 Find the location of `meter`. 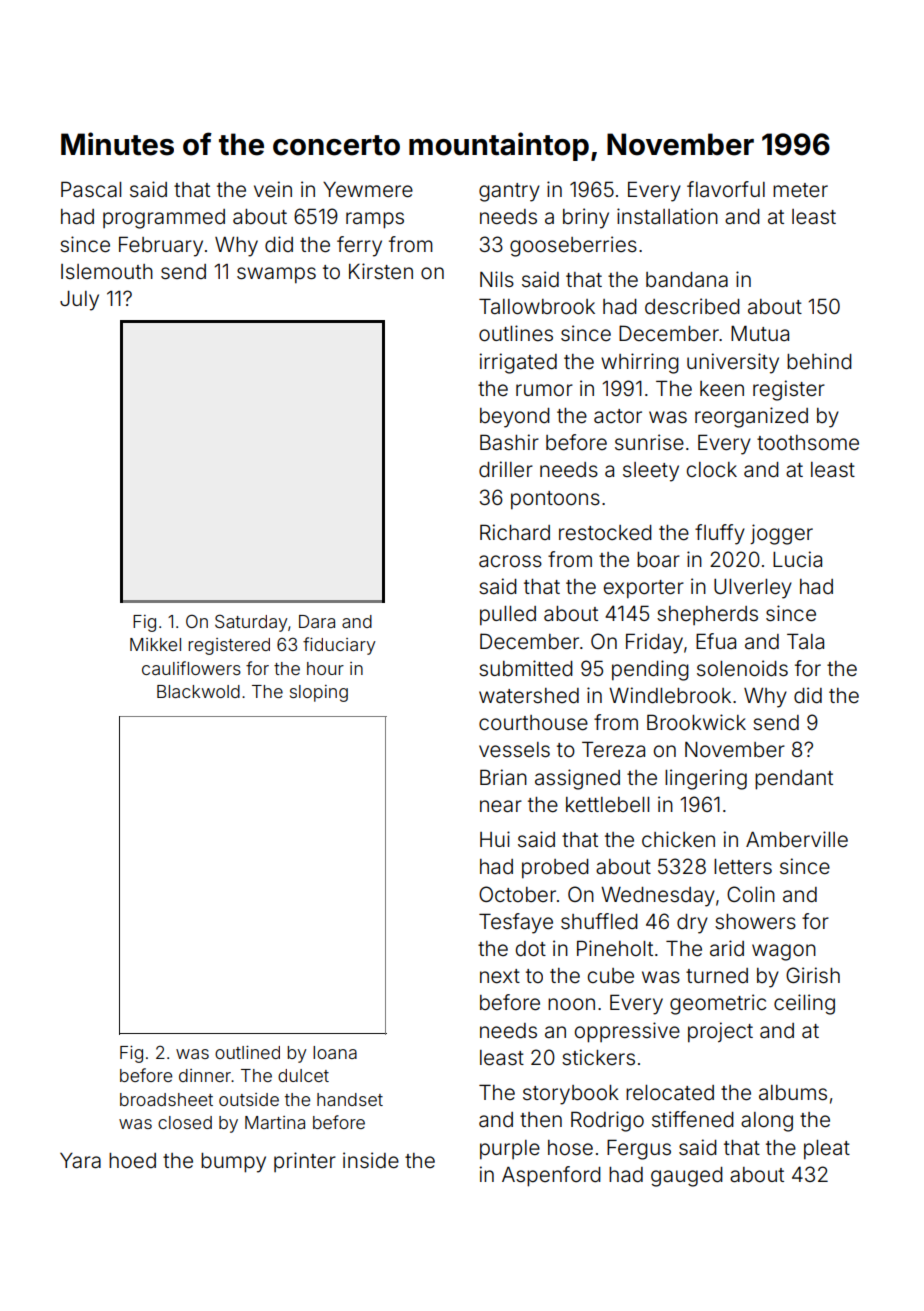

meter is located at coordinates (800, 190).
